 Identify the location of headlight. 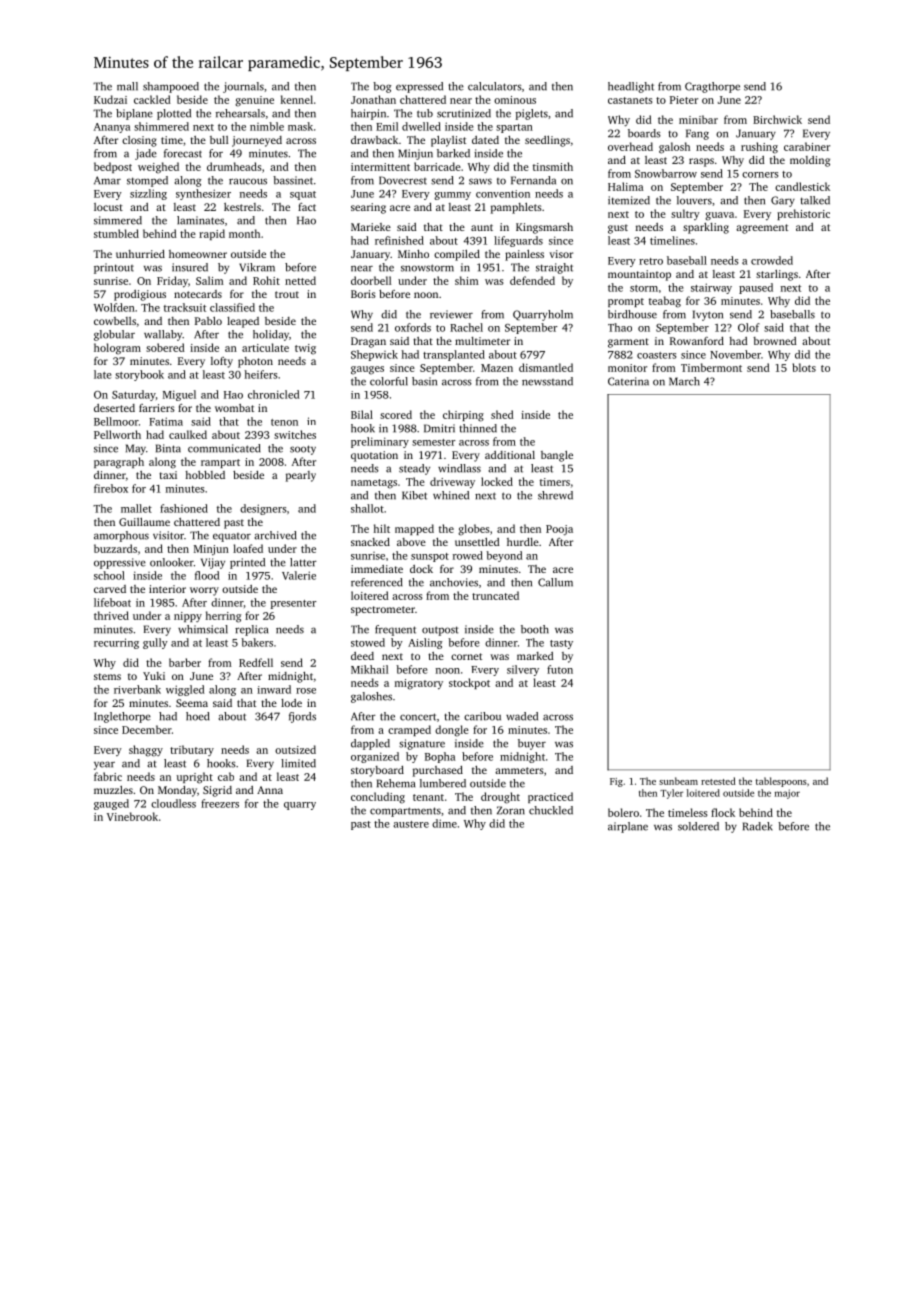
(631, 87).
